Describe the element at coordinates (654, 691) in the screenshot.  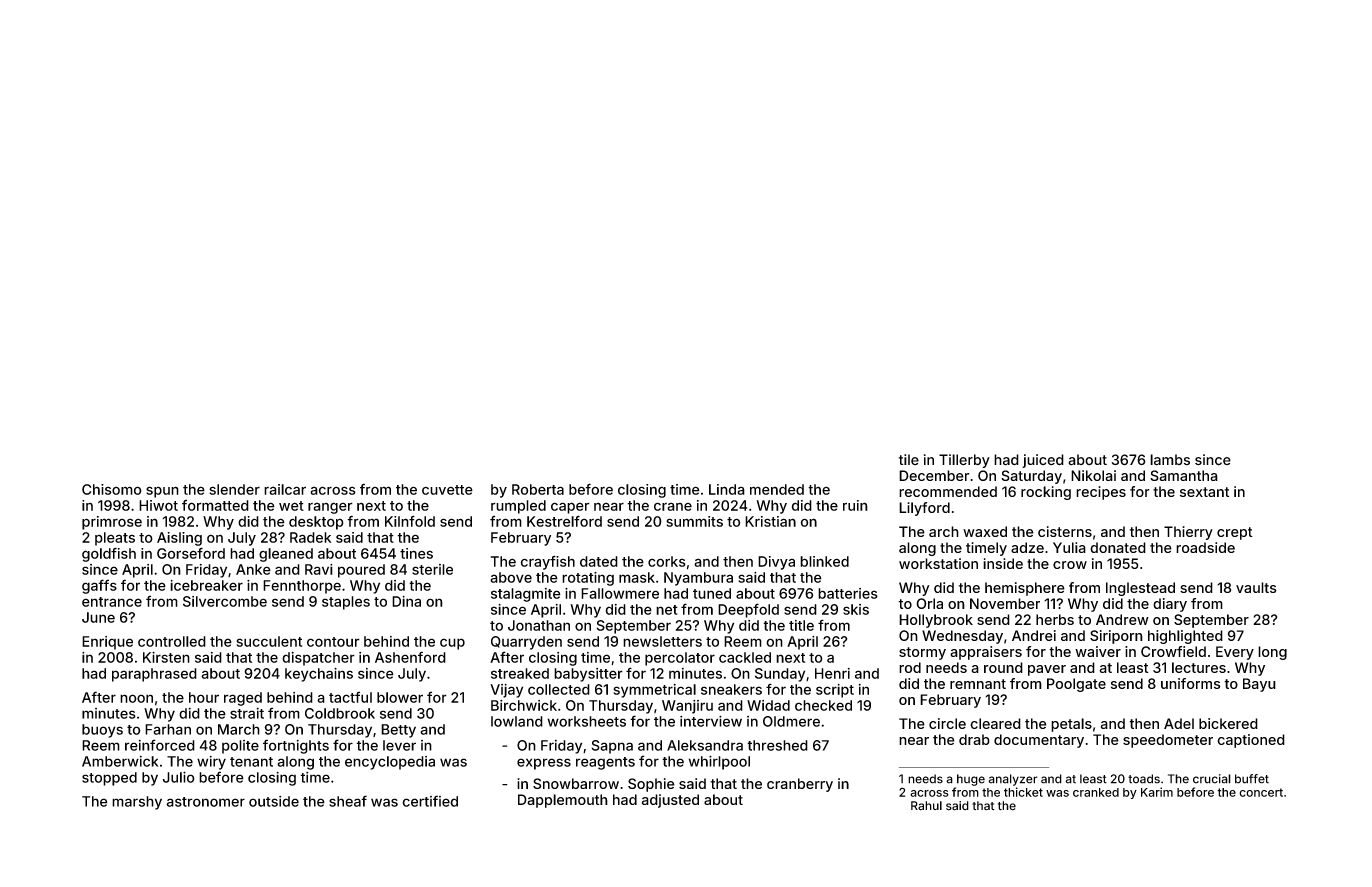
I see `symmetrical` at that location.
